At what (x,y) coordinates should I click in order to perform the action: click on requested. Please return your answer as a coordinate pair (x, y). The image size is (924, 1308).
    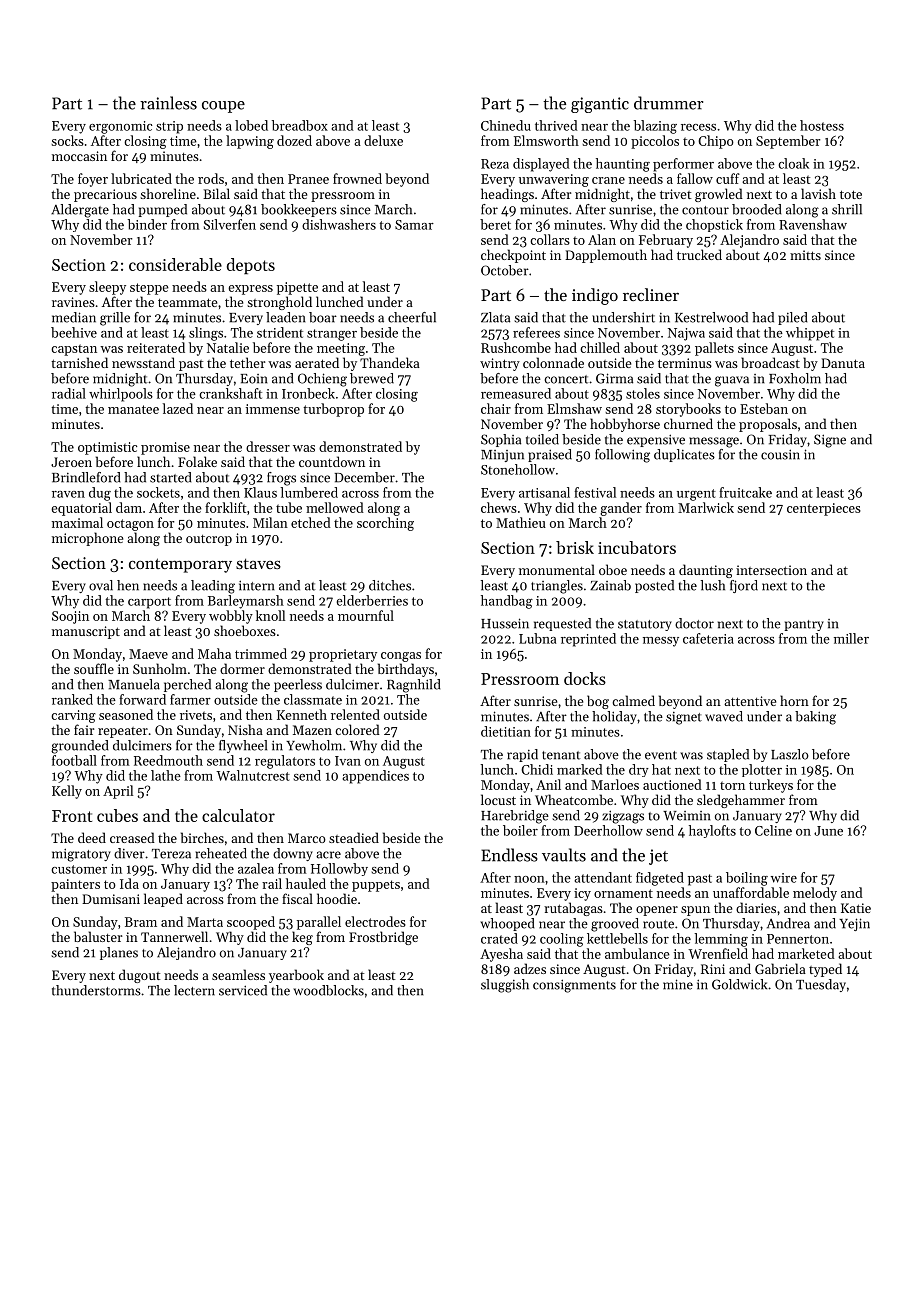
    Looking at the image, I should click on (562, 624).
